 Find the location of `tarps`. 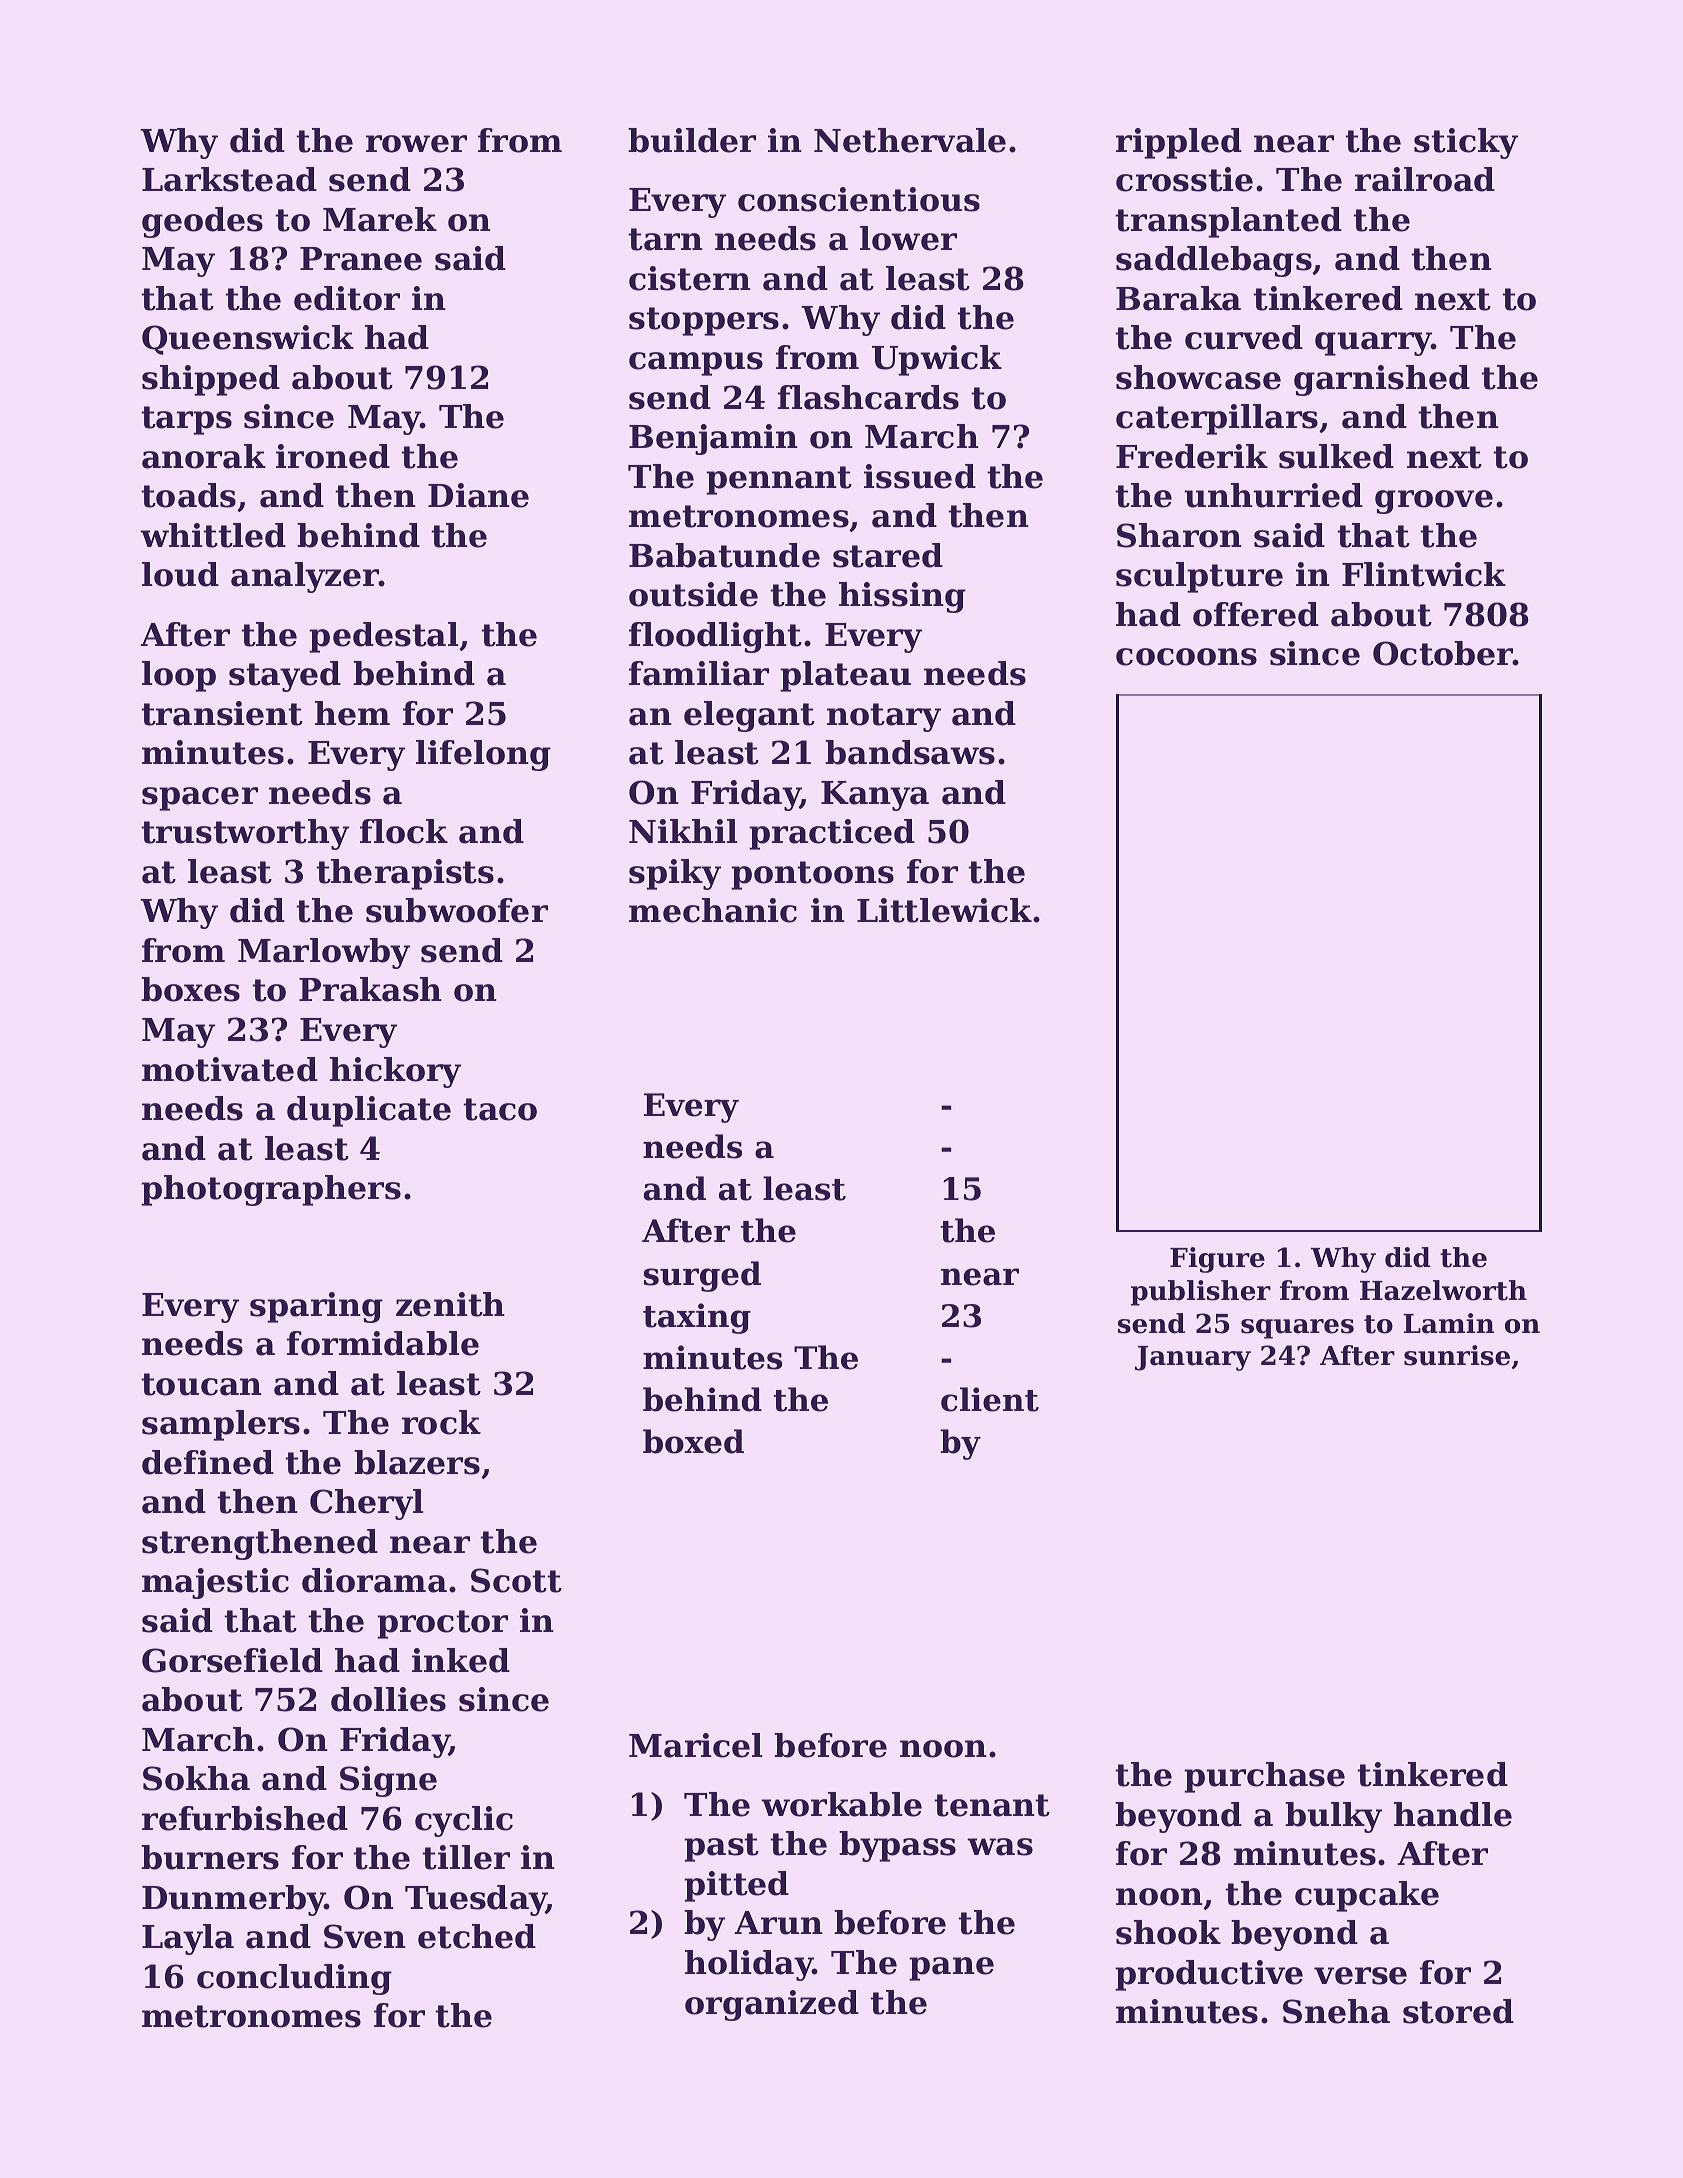

tarps is located at coordinates (186, 420).
